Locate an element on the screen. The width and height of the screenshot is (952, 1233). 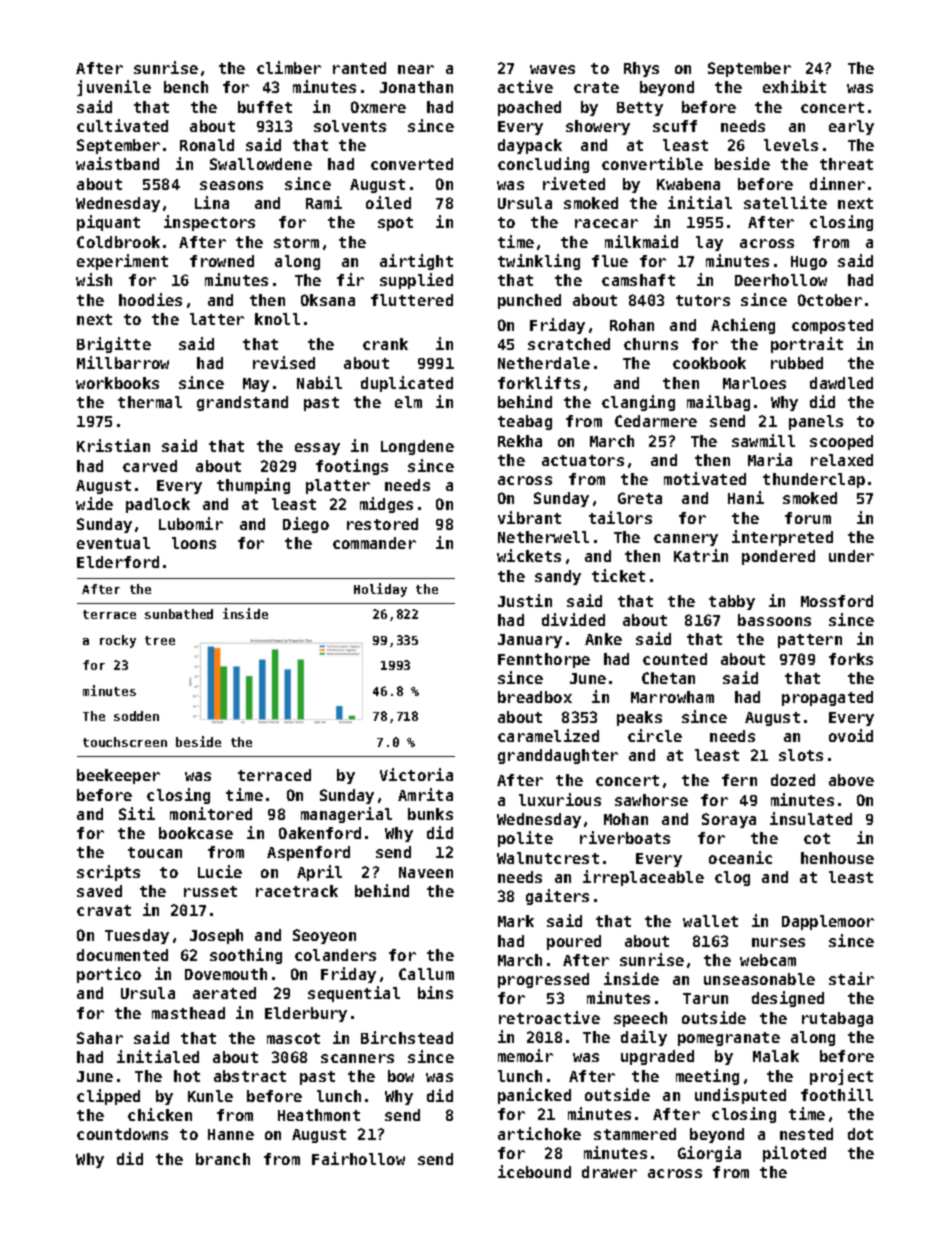
twinkling is located at coordinates (539, 262).
